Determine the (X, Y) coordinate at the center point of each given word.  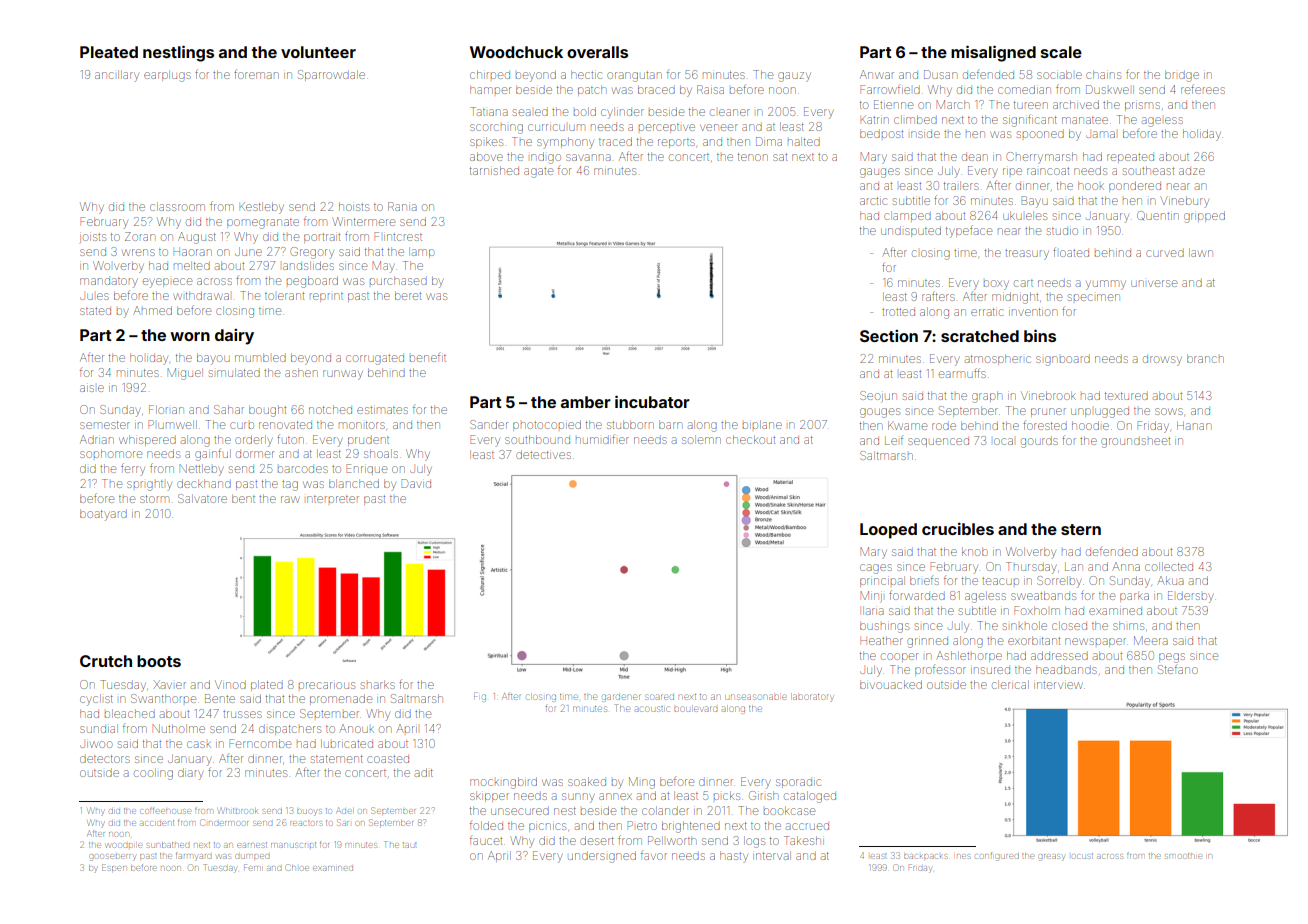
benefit (428, 358)
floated (1071, 252)
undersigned (602, 857)
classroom (177, 206)
